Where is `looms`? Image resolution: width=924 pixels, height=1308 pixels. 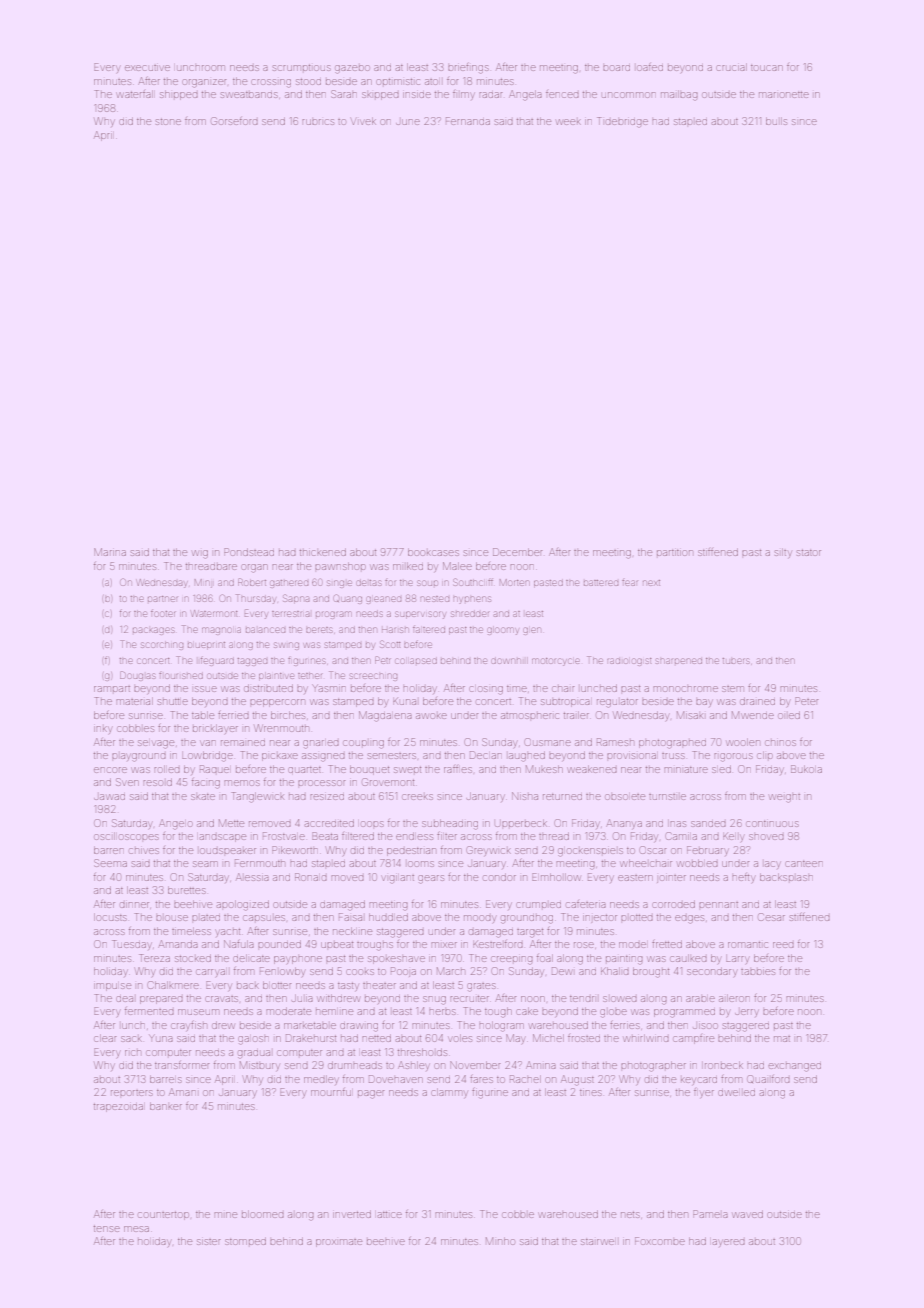 looms is located at coordinates (421, 864).
